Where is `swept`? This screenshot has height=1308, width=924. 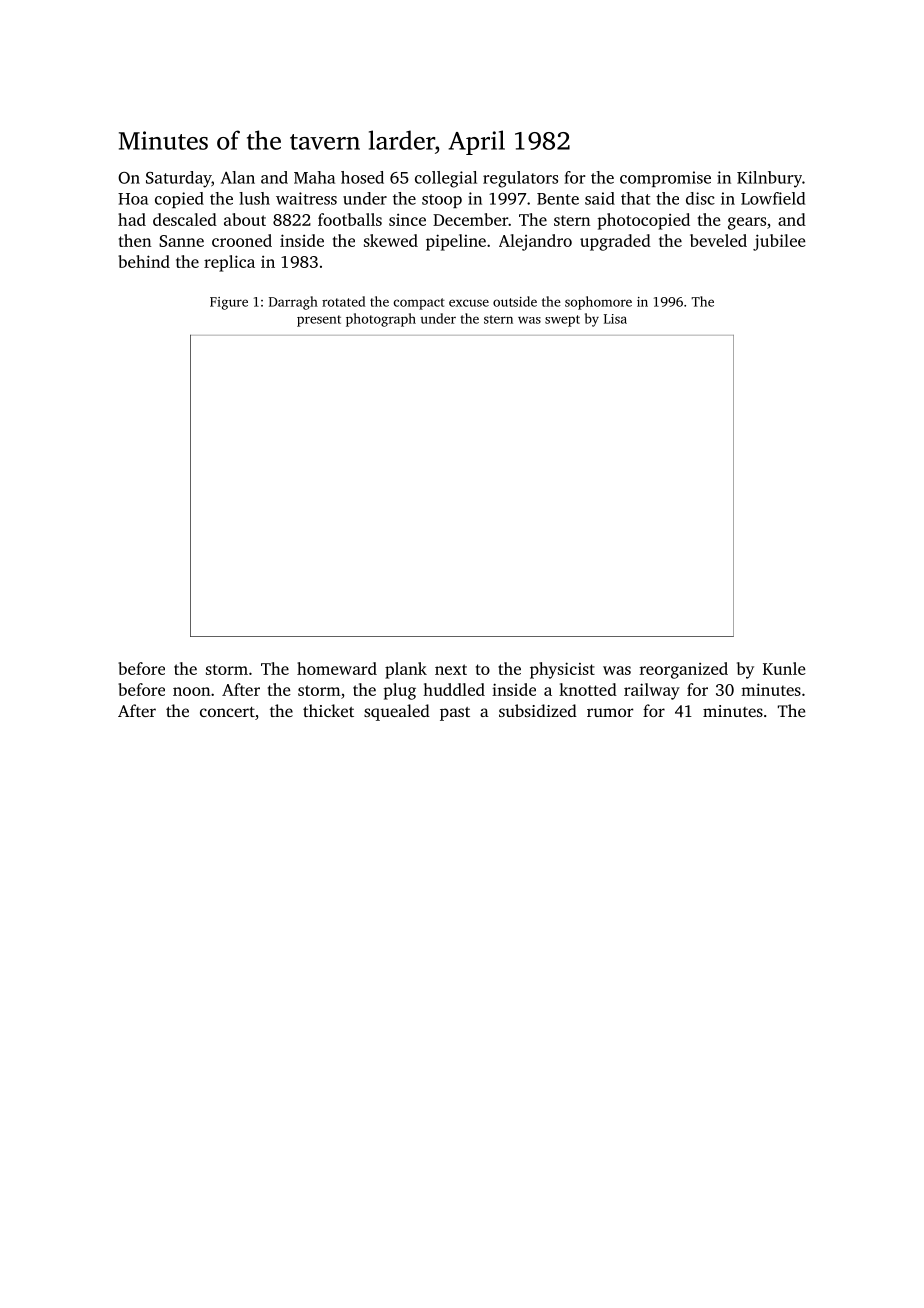
swept is located at coordinates (562, 321).
